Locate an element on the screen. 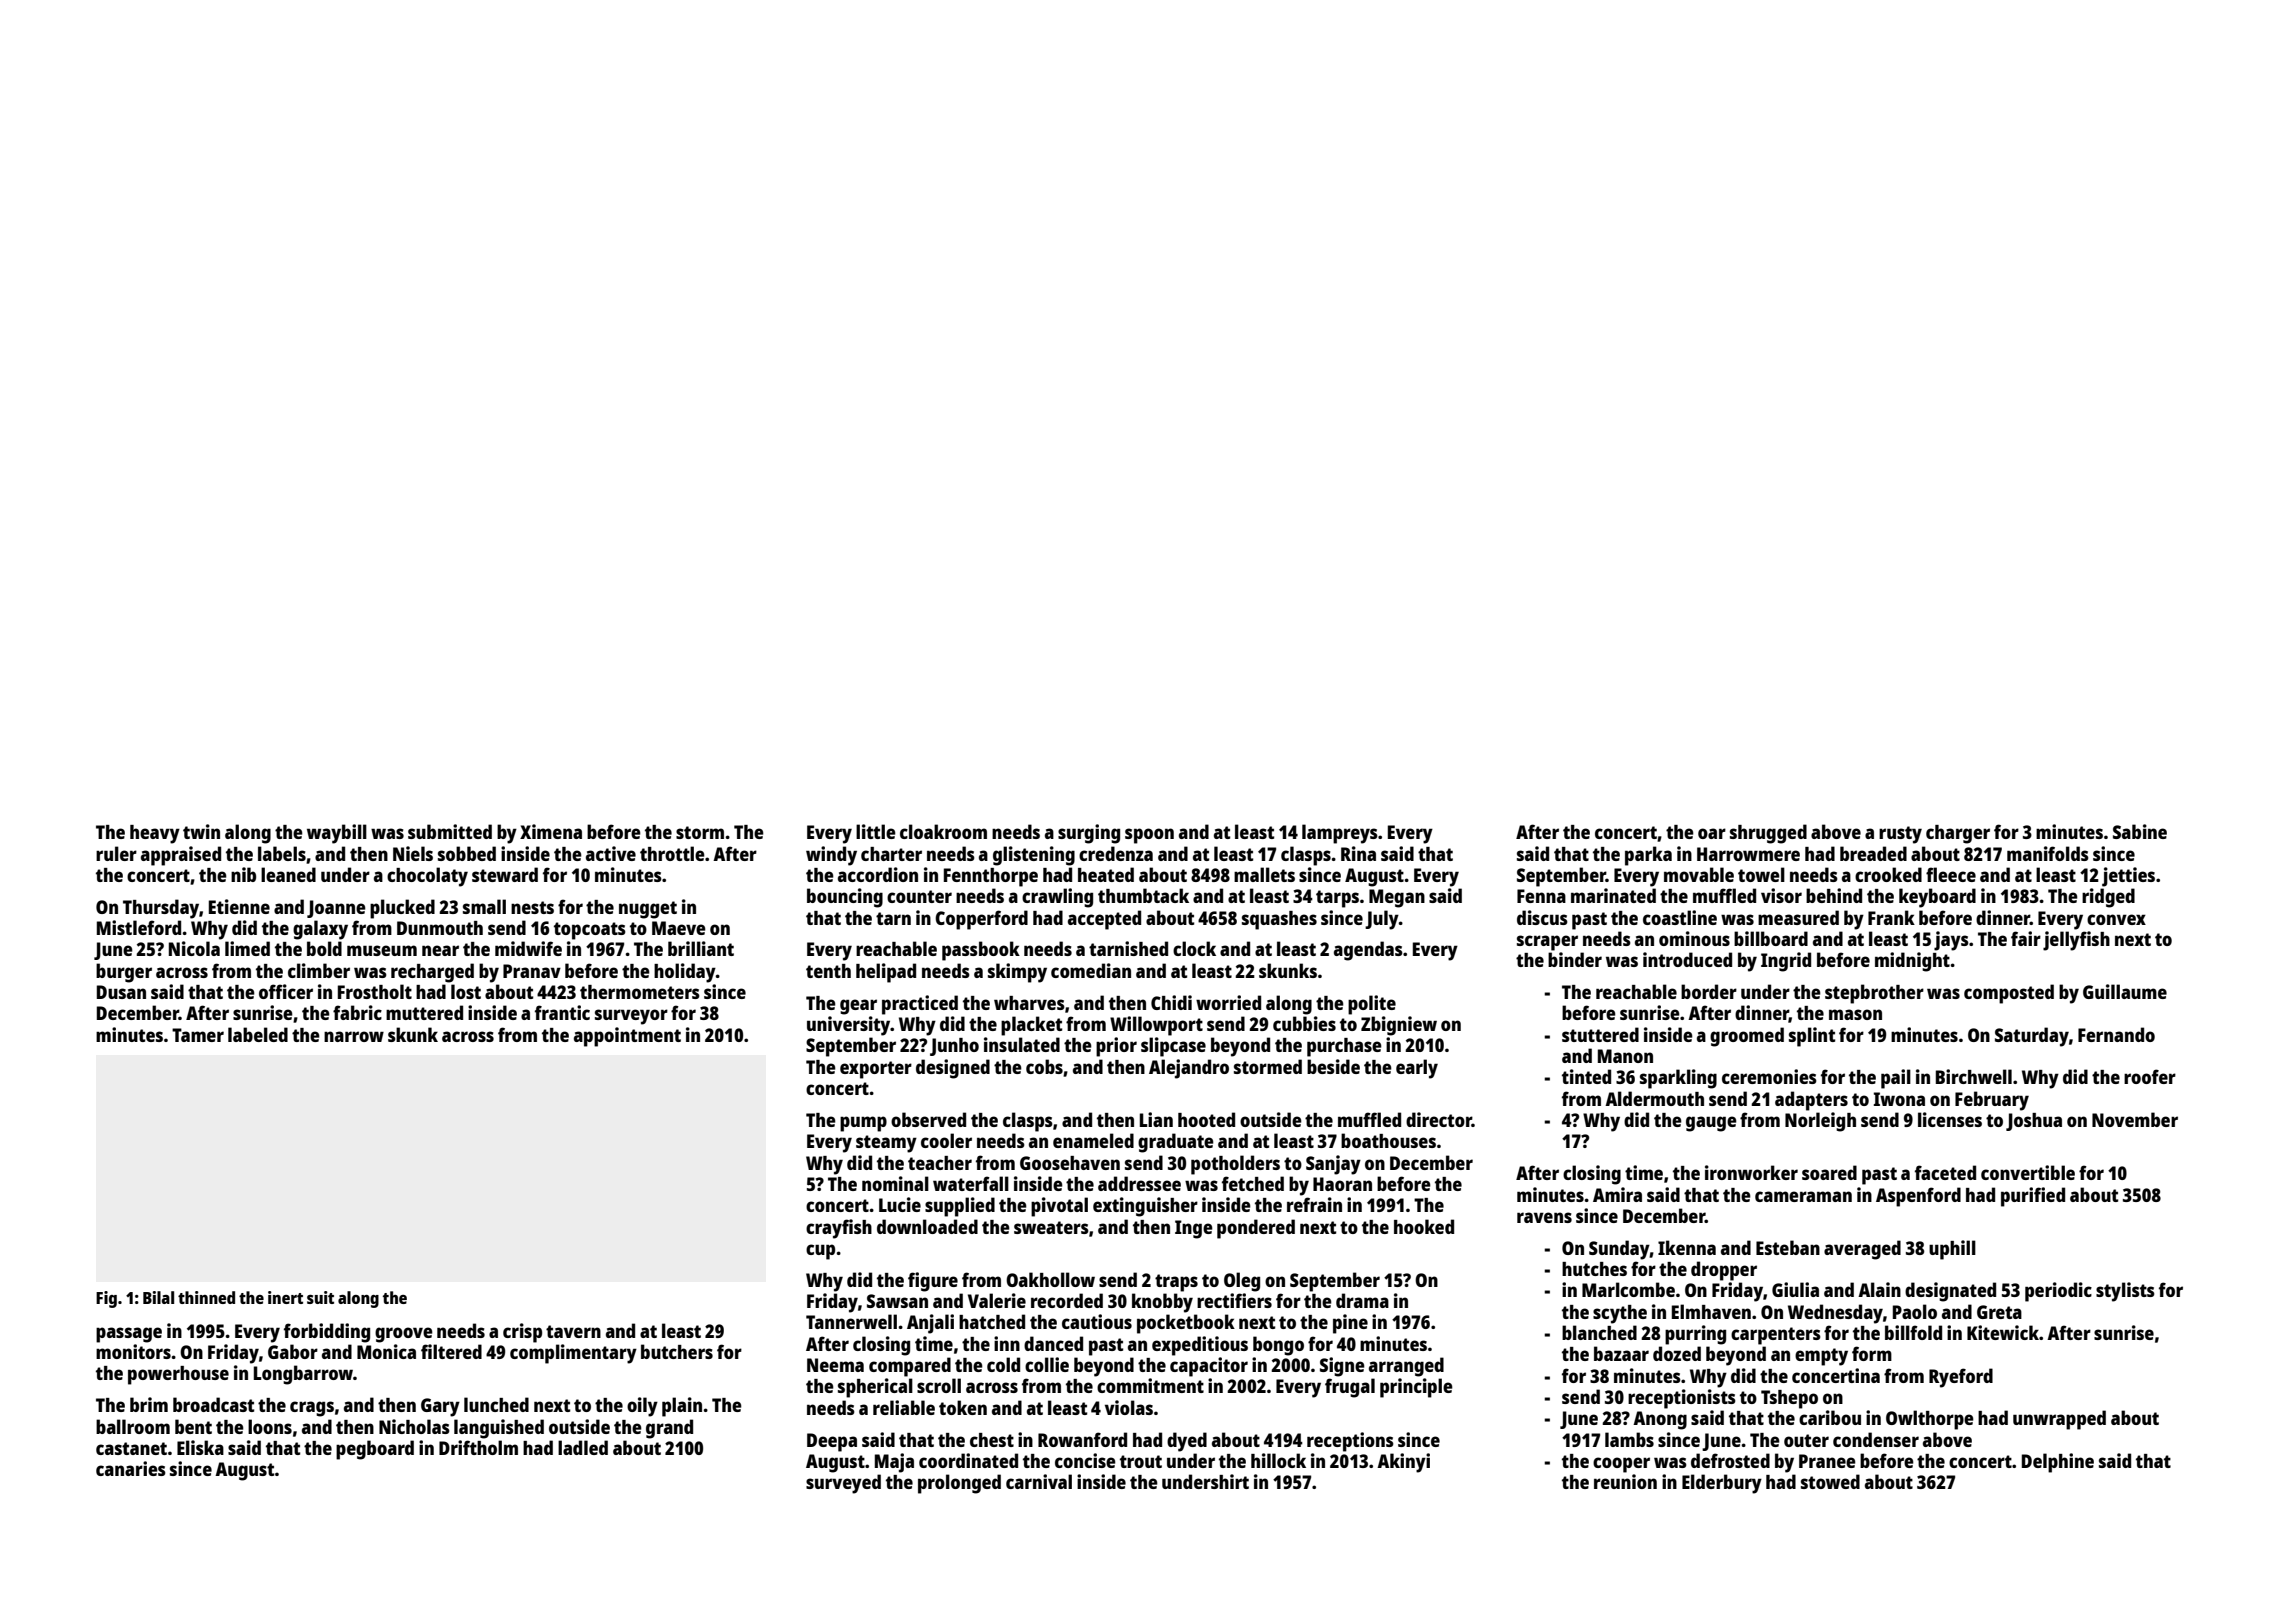 The image size is (2282, 1614). Sabine is located at coordinates (2140, 831).
